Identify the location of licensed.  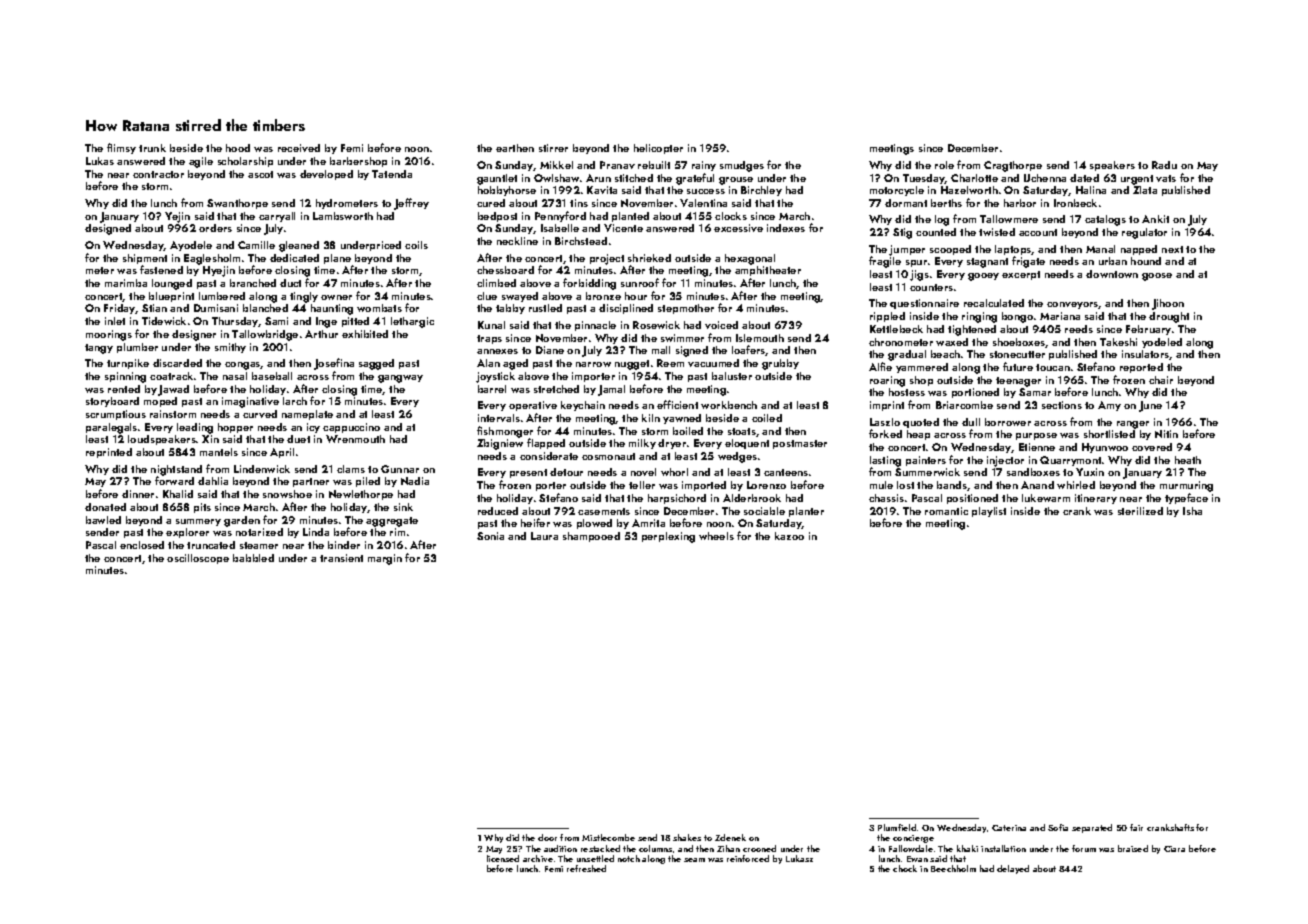
(503, 858).
